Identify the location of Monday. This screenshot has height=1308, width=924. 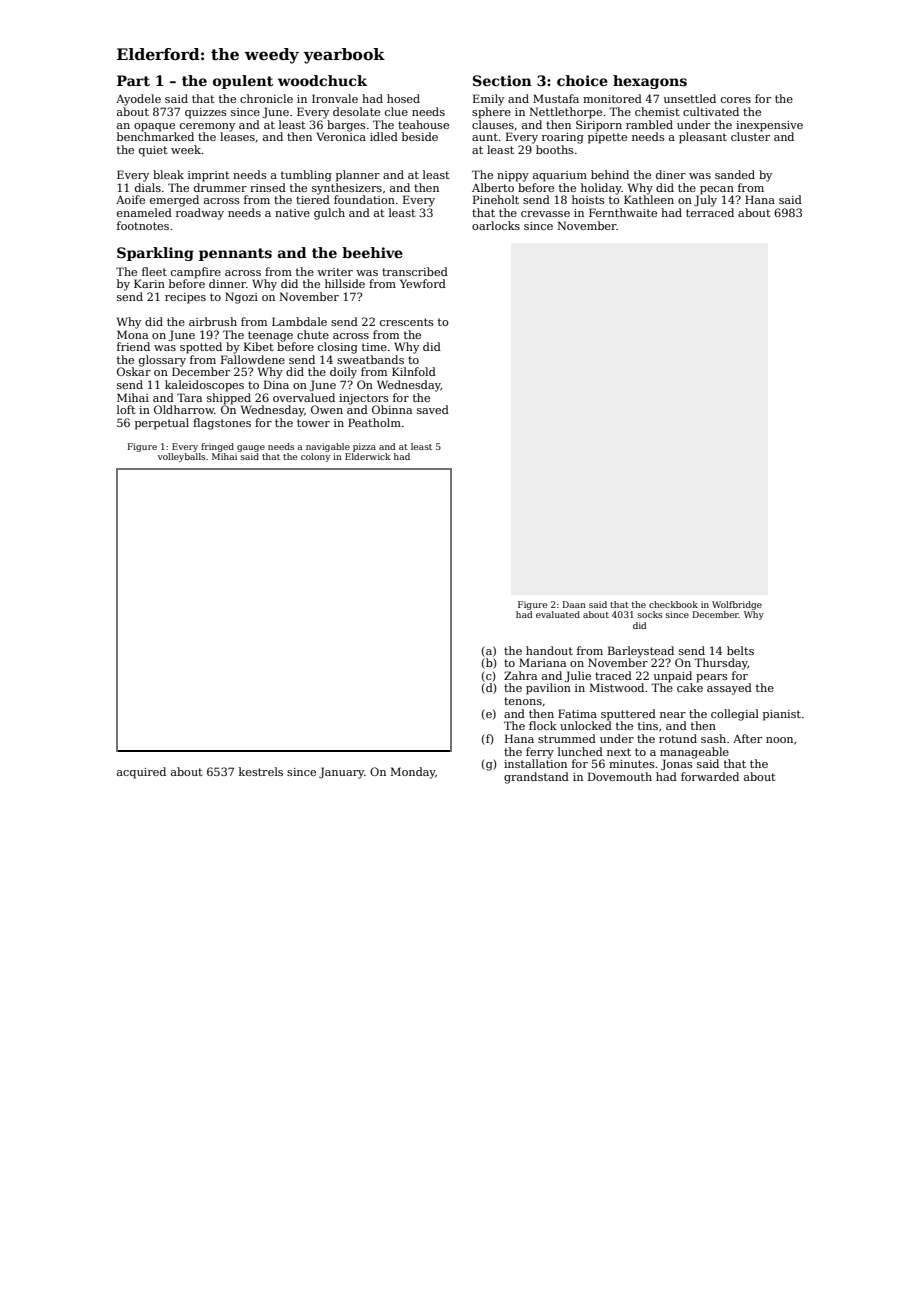
(413, 773).
